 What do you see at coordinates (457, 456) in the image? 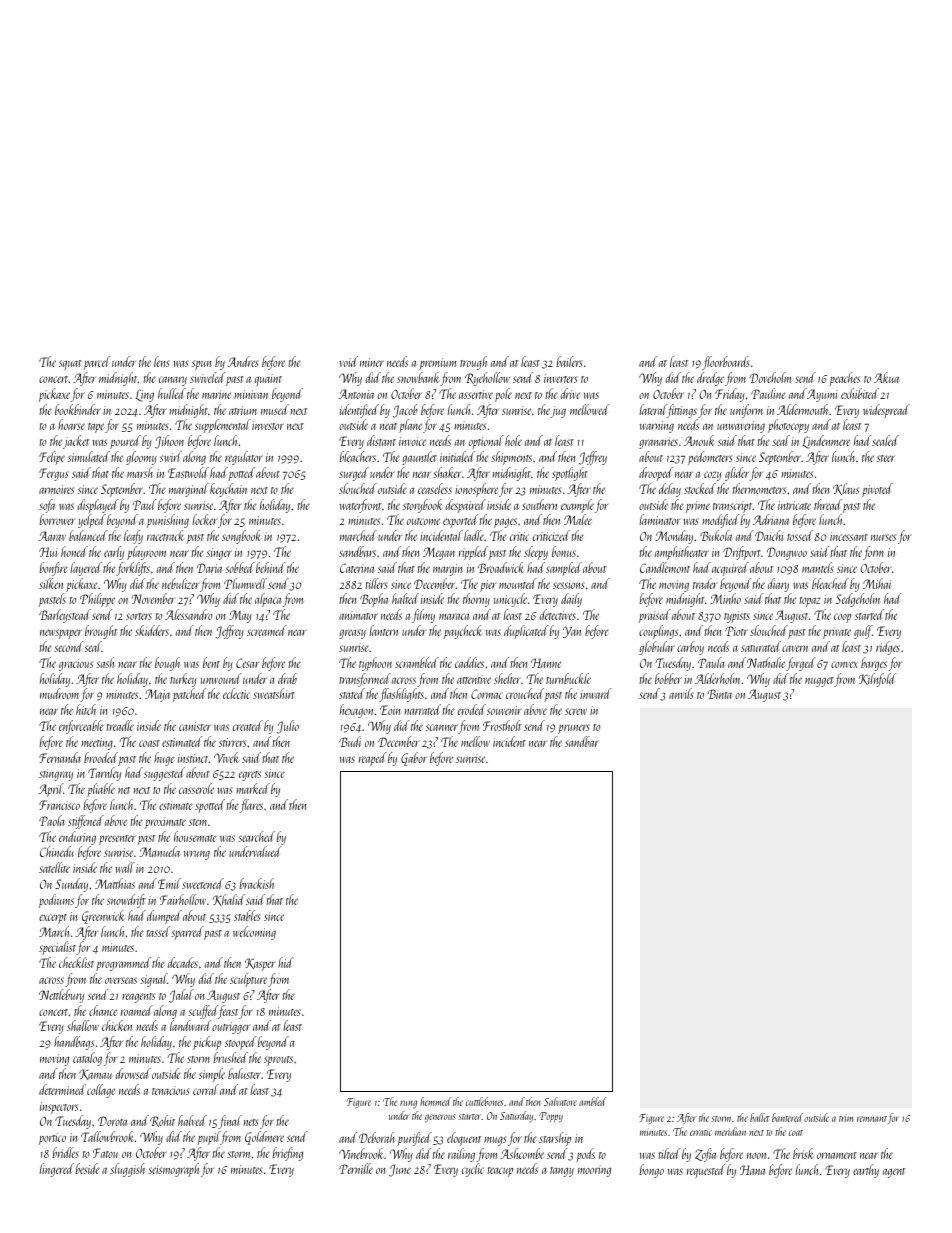
I see `initialed` at bounding box center [457, 456].
